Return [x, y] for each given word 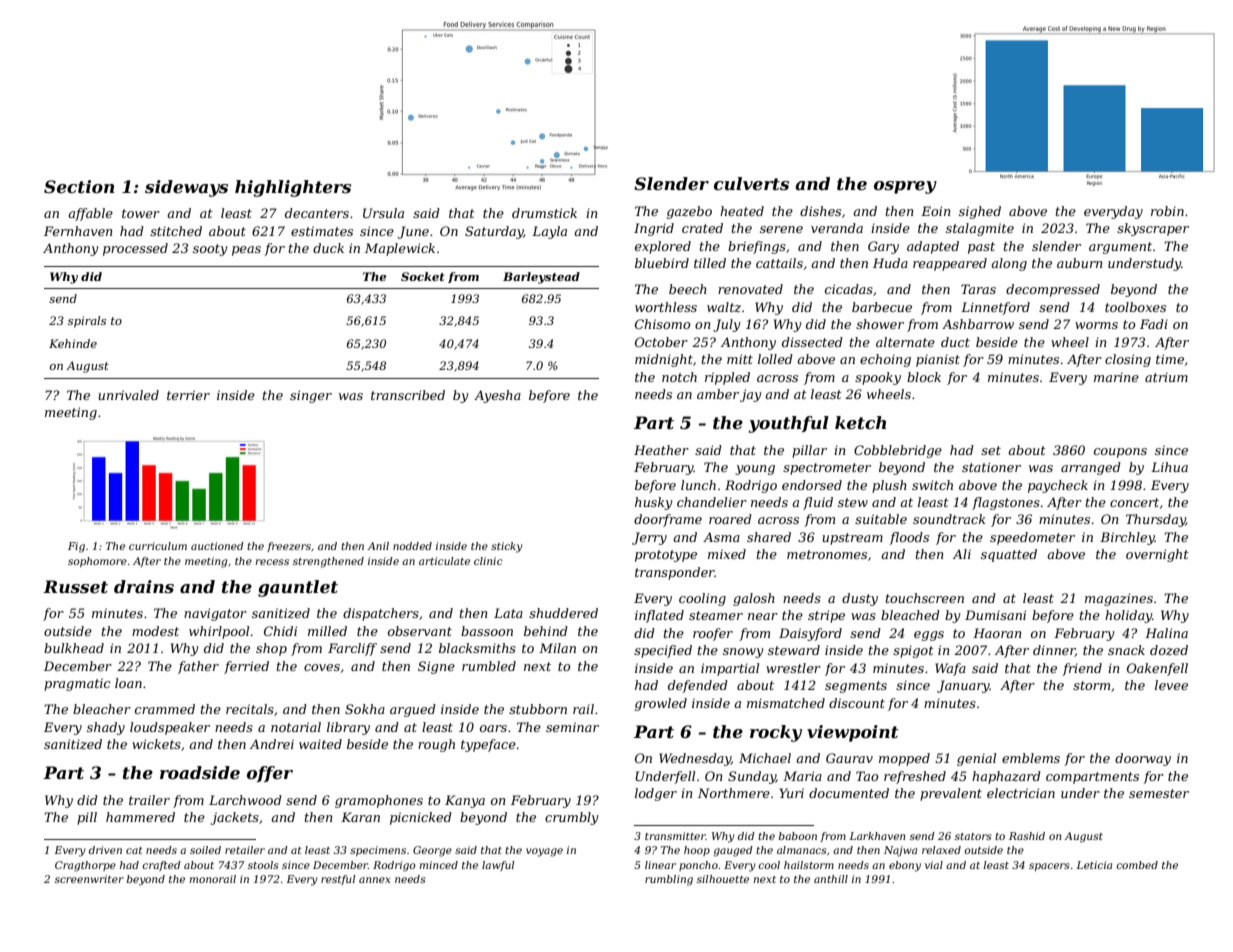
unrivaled [128, 395]
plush [889, 486]
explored [663, 247]
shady [106, 728]
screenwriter [89, 879]
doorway [1143, 759]
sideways [186, 188]
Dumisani [995, 615]
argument [1120, 248]
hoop [697, 851]
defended [698, 686]
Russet [75, 586]
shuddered [563, 613]
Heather [661, 450]
